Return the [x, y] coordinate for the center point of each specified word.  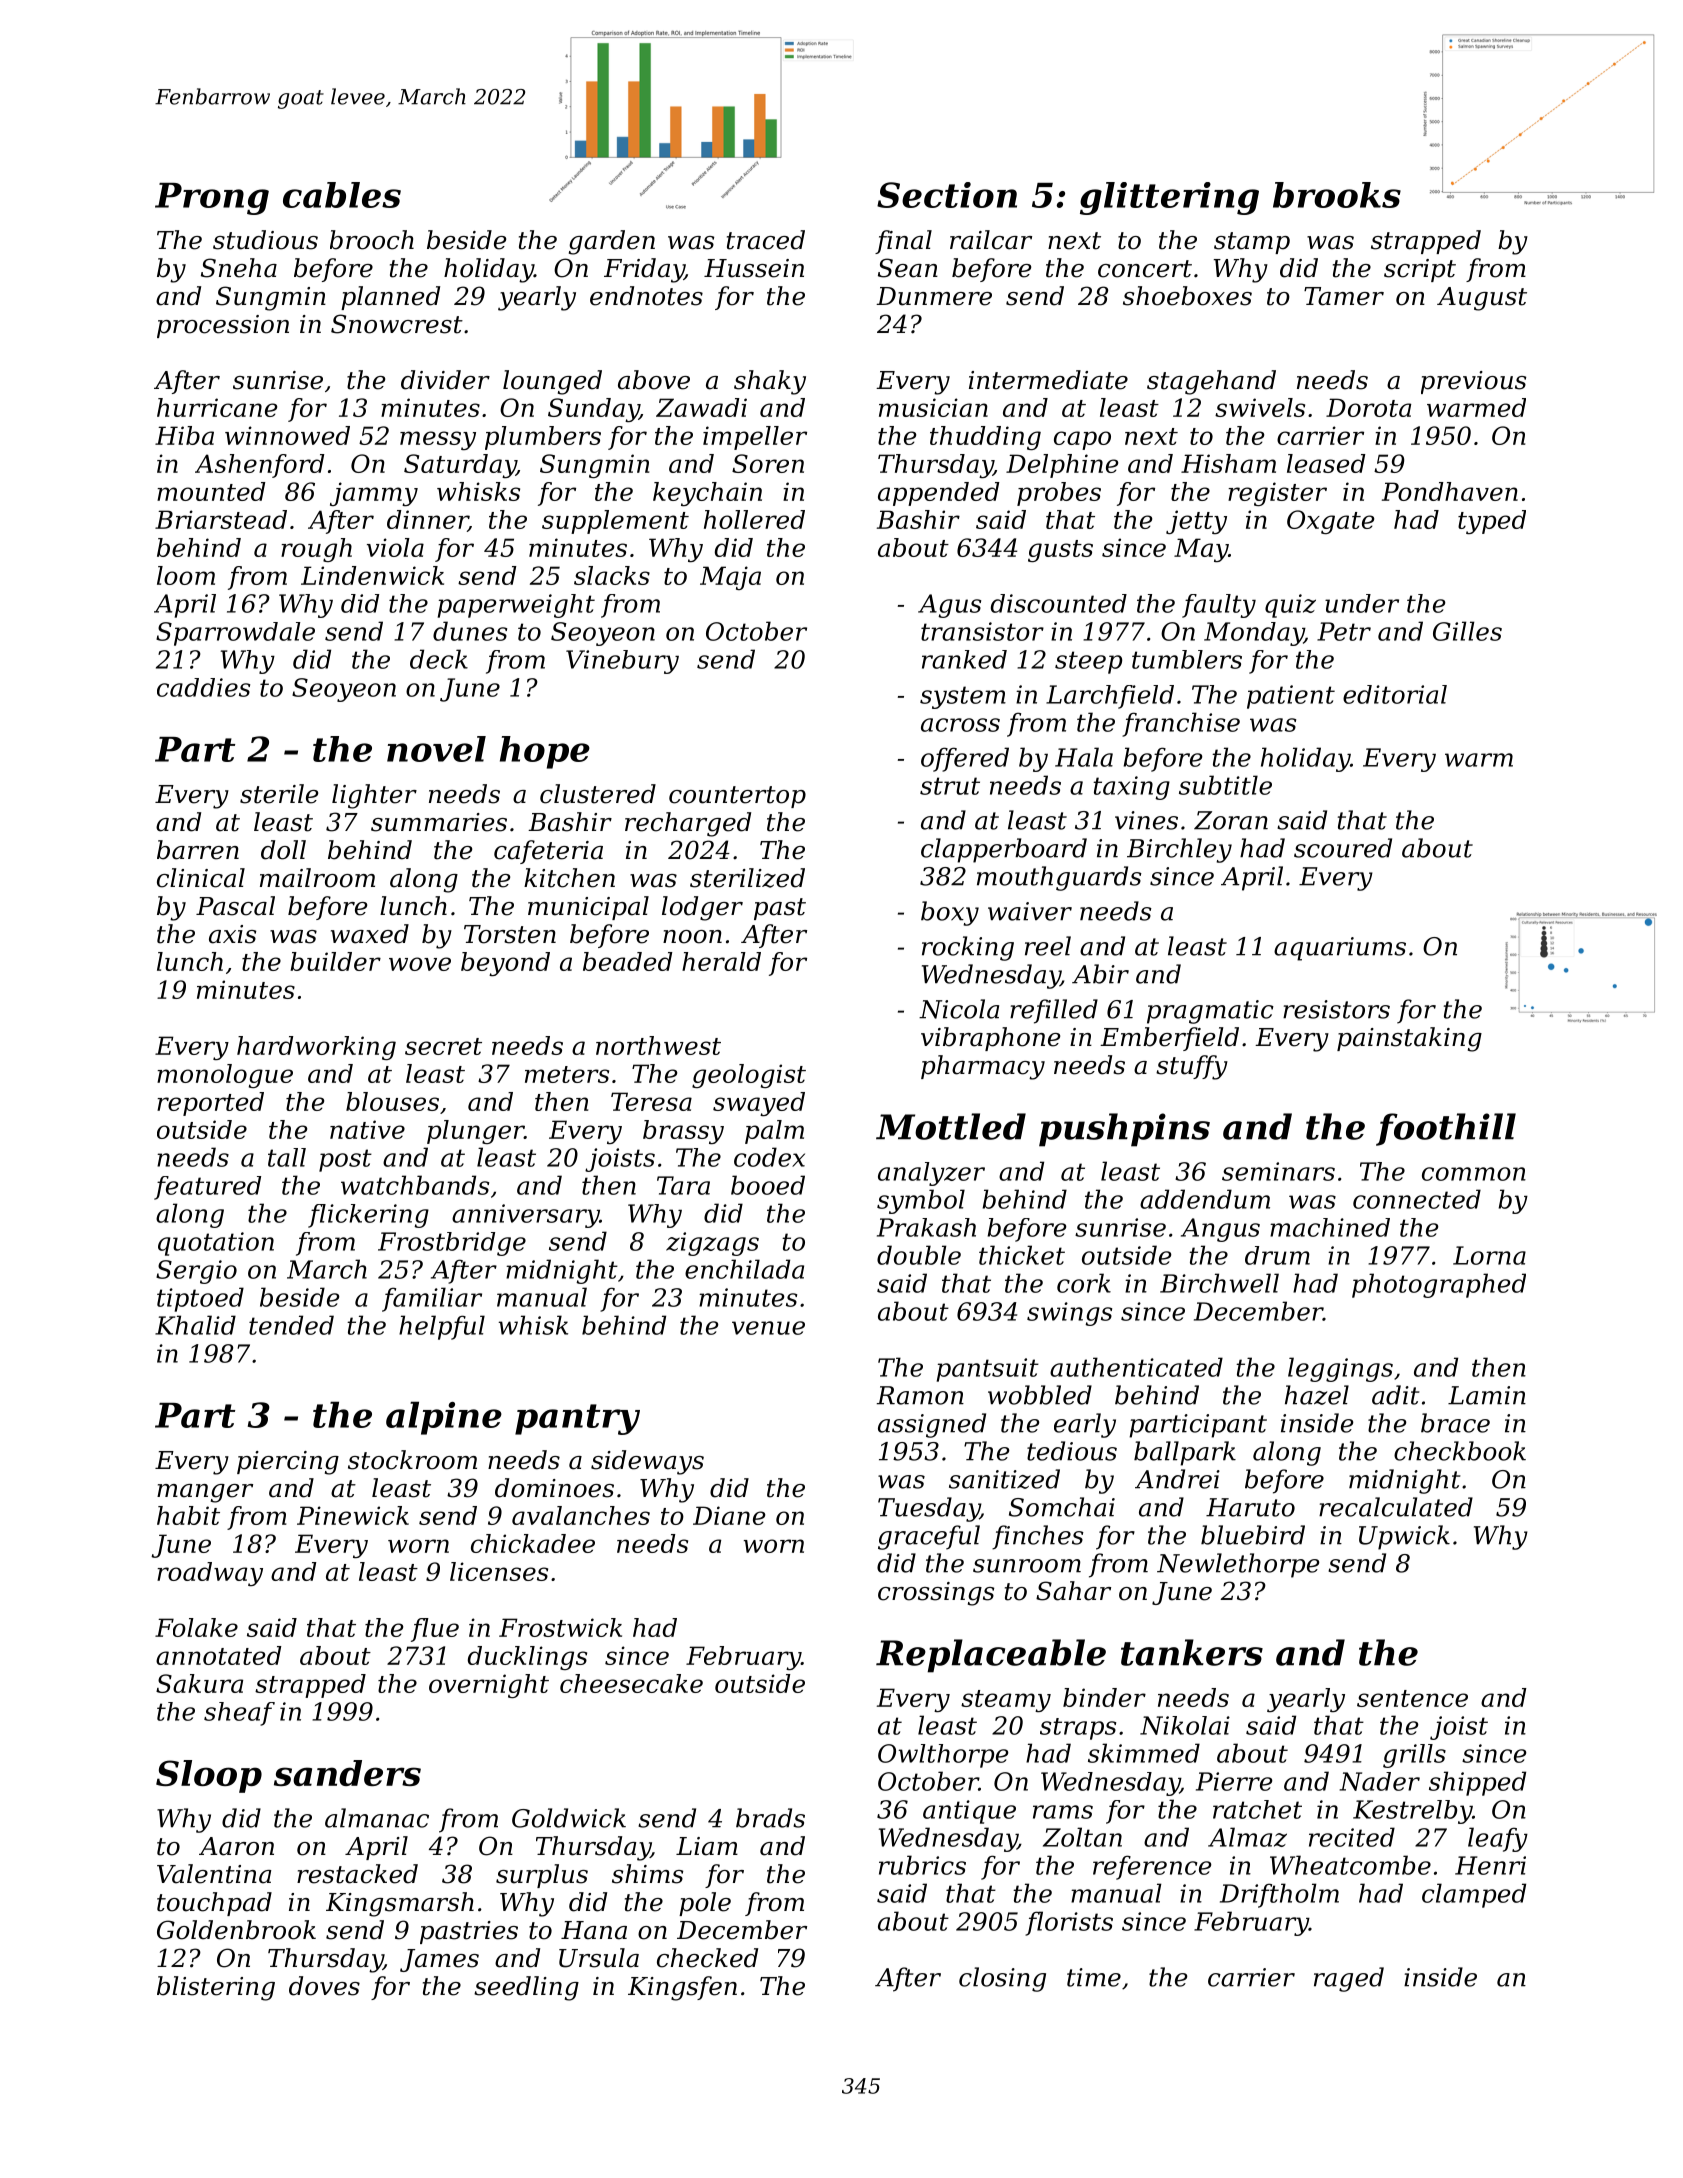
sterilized [747, 878]
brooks [1337, 195]
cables [342, 195]
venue [768, 1328]
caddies [203, 687]
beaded [628, 961]
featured [207, 1188]
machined [1330, 1227]
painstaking [1409, 1039]
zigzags [712, 1244]
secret [443, 1046]
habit [188, 1515]
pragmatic [1210, 1012]
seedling [526, 1988]
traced [766, 240]
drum [1277, 1255]
